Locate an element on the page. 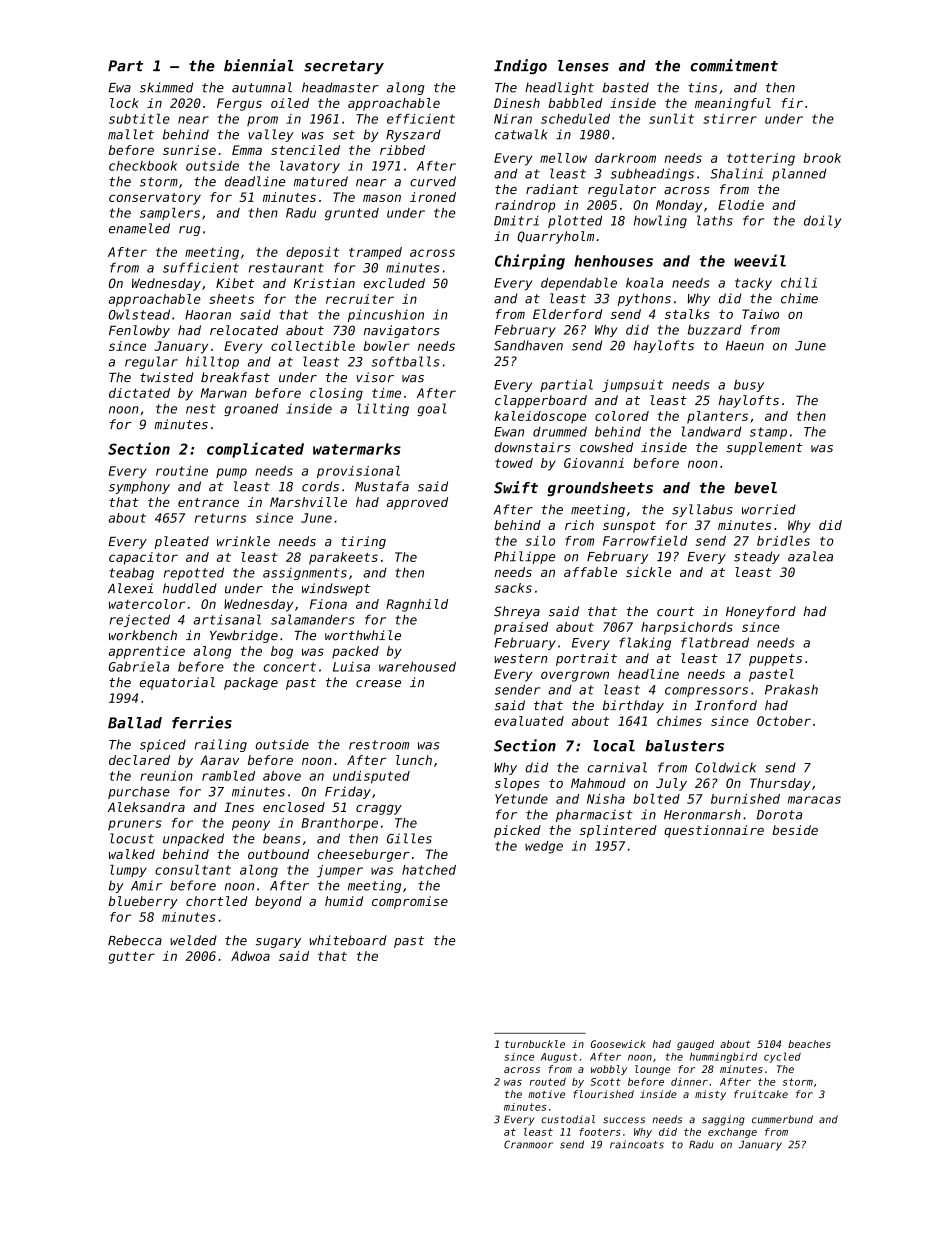  affable is located at coordinates (590, 572).
